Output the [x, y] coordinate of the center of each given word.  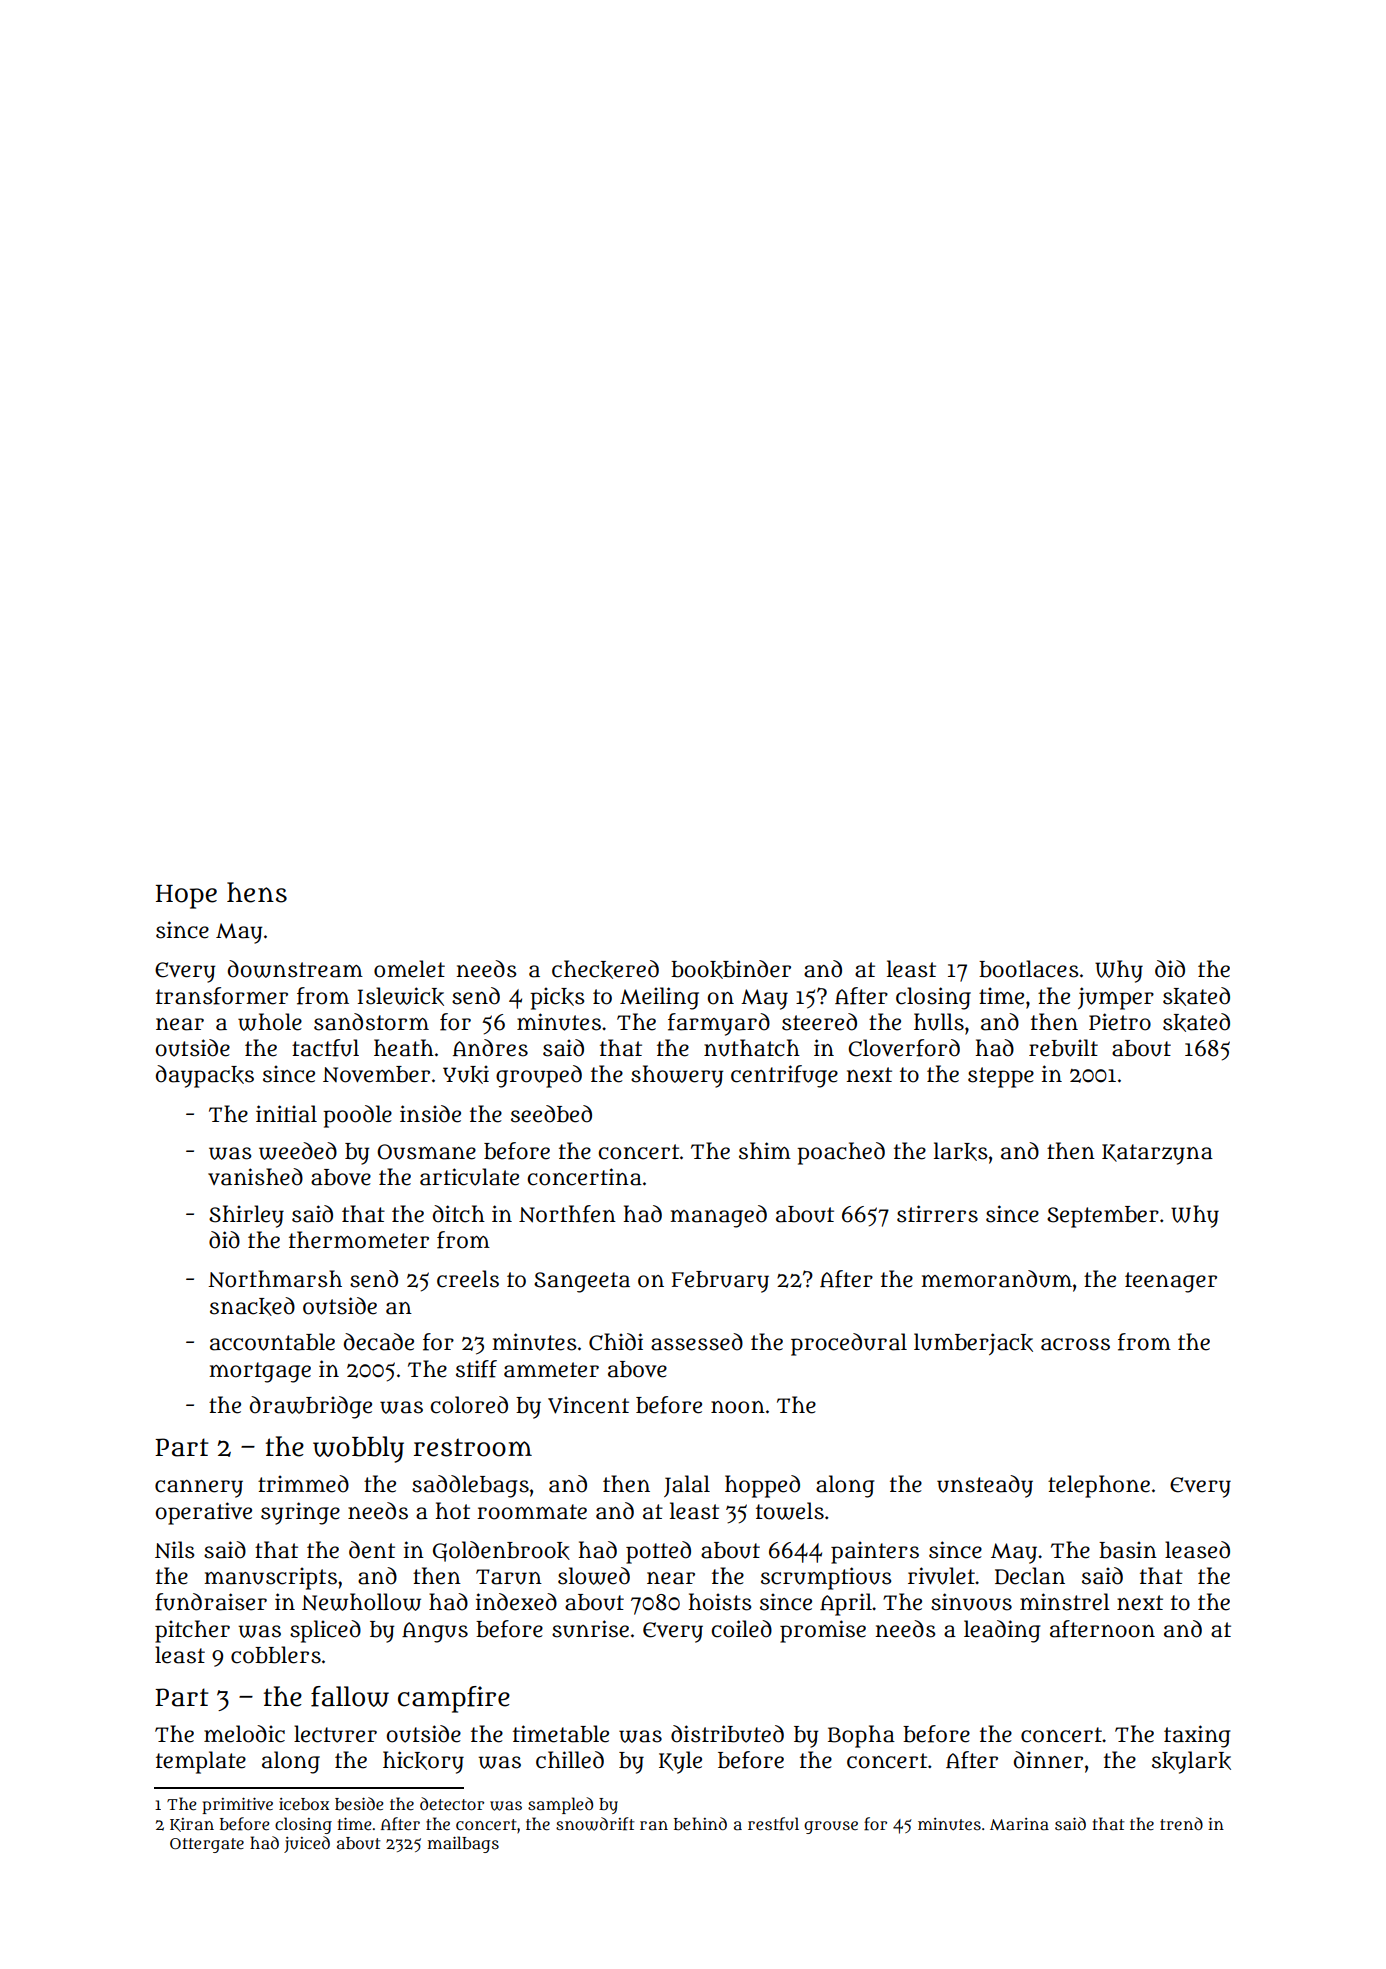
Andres [490, 1048]
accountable [272, 1342]
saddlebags [470, 1486]
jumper [1116, 998]
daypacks [205, 1076]
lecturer [335, 1734]
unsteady [985, 1486]
